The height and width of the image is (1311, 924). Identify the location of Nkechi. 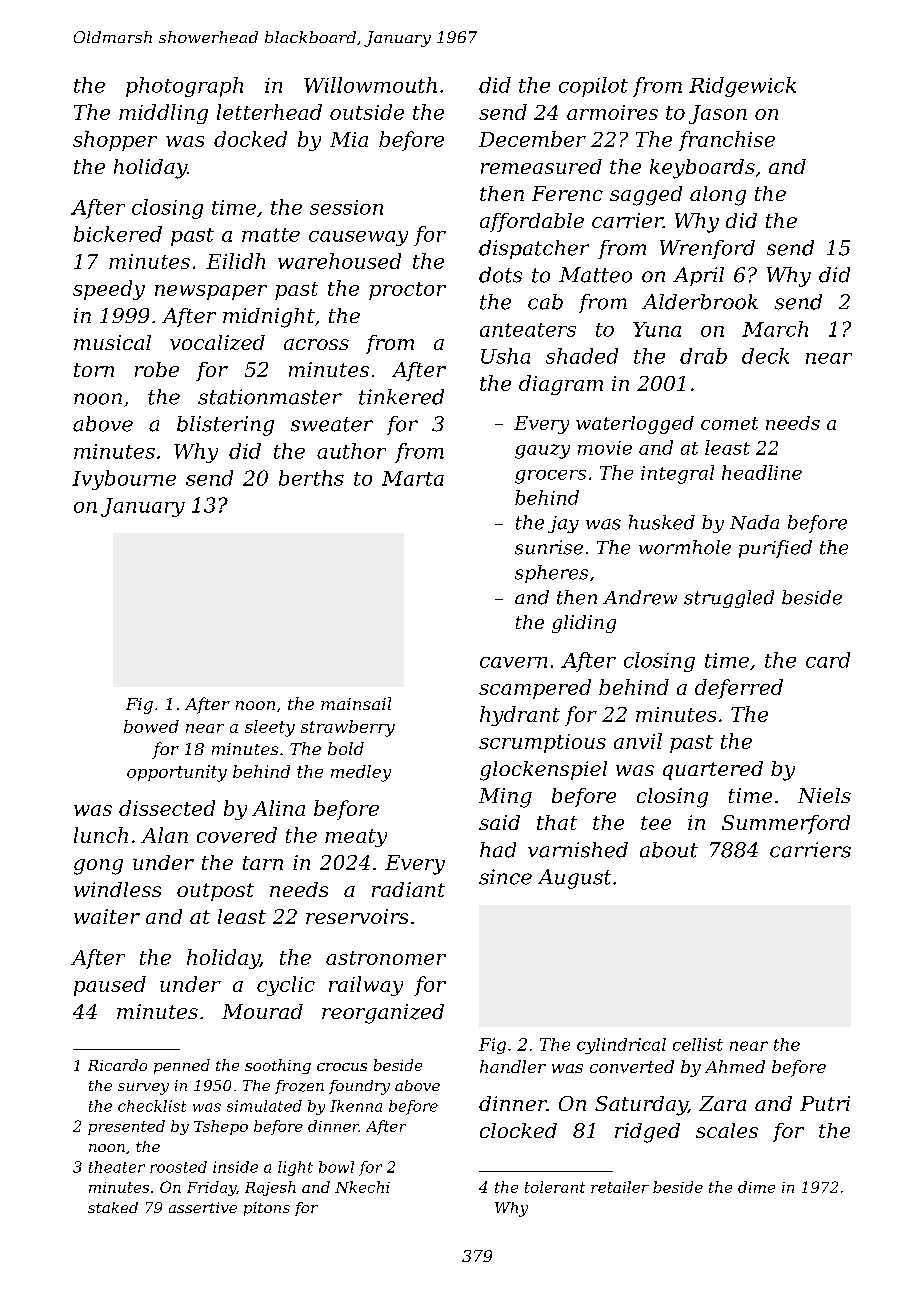
(362, 1187).
